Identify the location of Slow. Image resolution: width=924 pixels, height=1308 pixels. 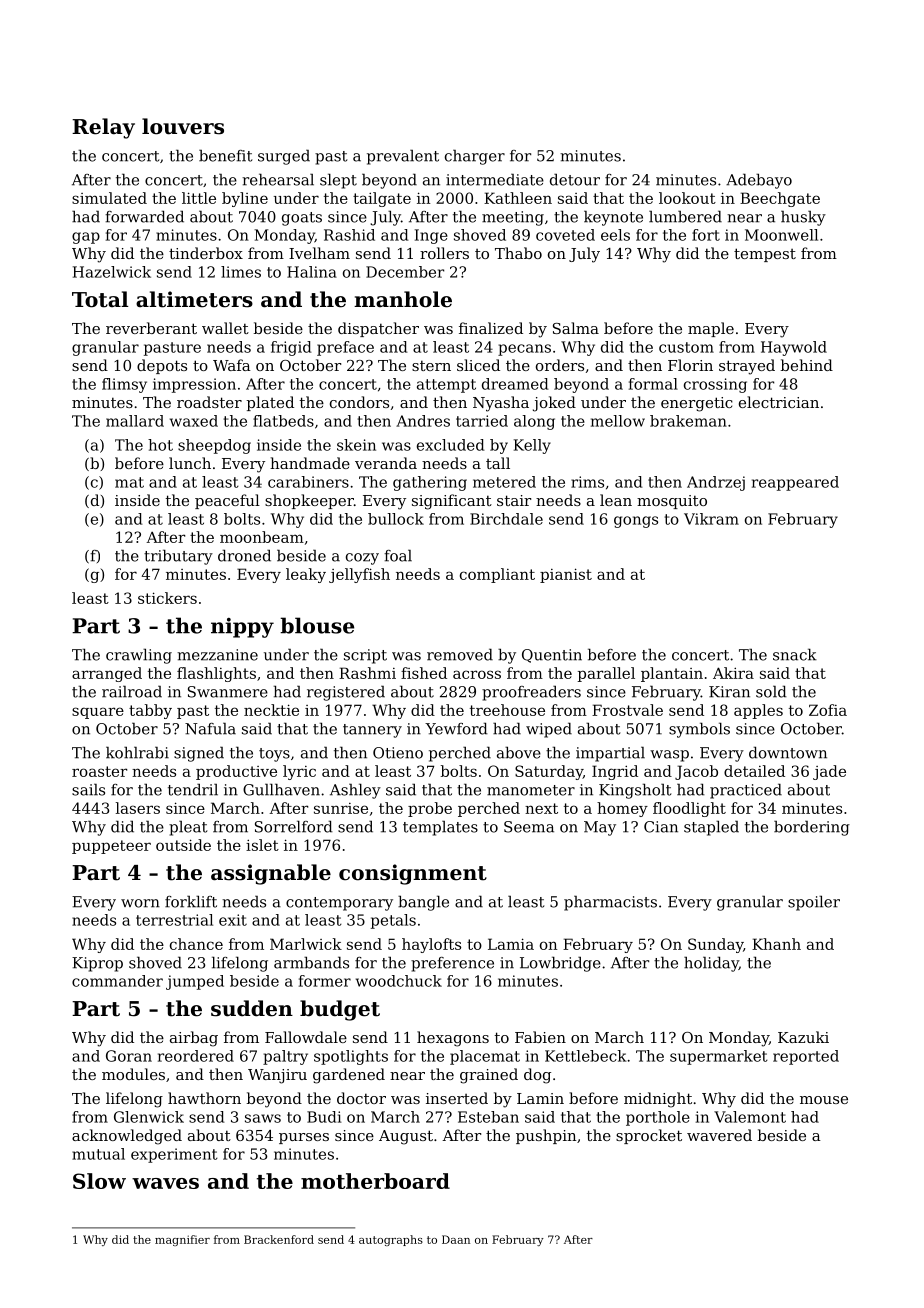
(99, 1181).
